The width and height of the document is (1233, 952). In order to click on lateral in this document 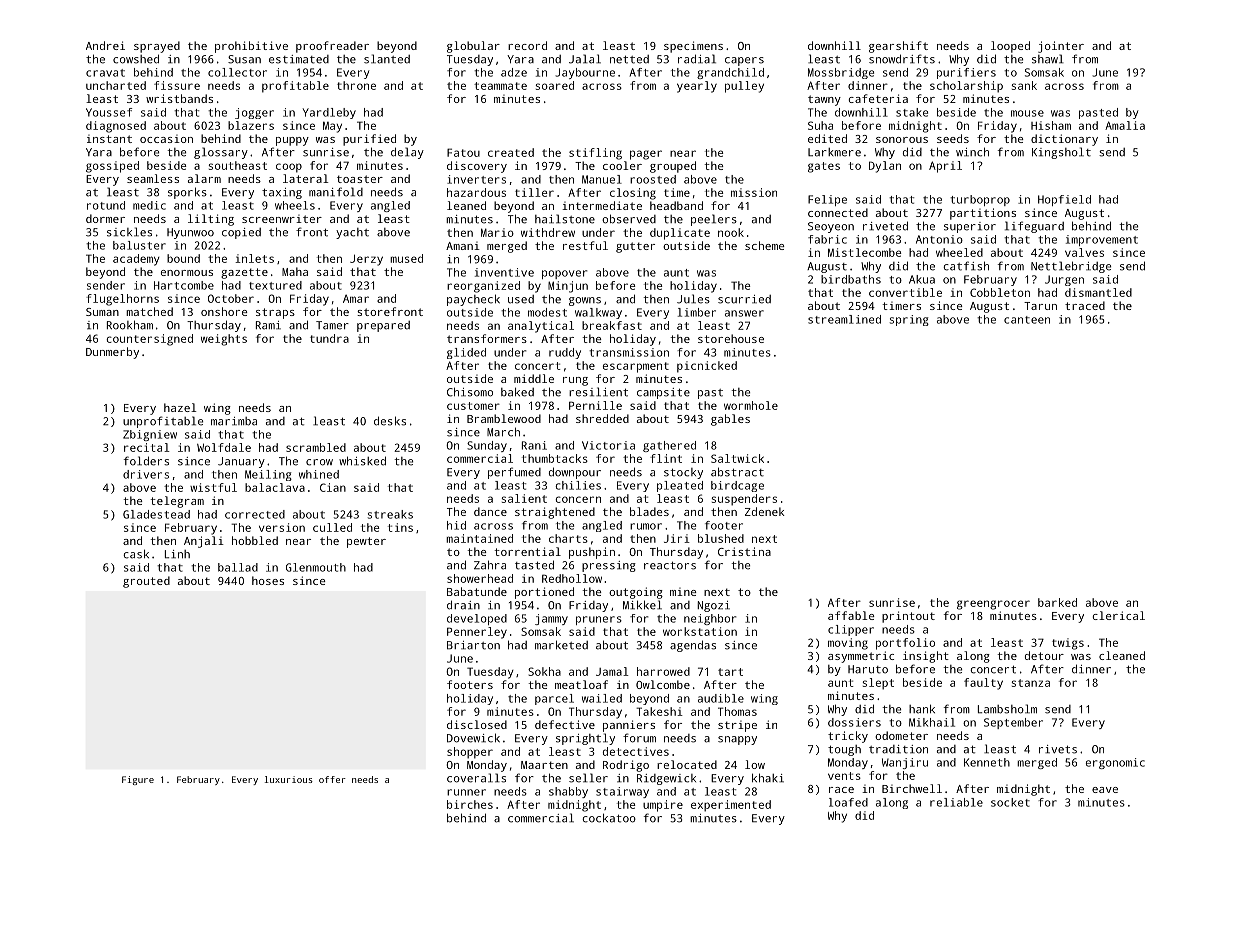, I will do `click(306, 178)`.
